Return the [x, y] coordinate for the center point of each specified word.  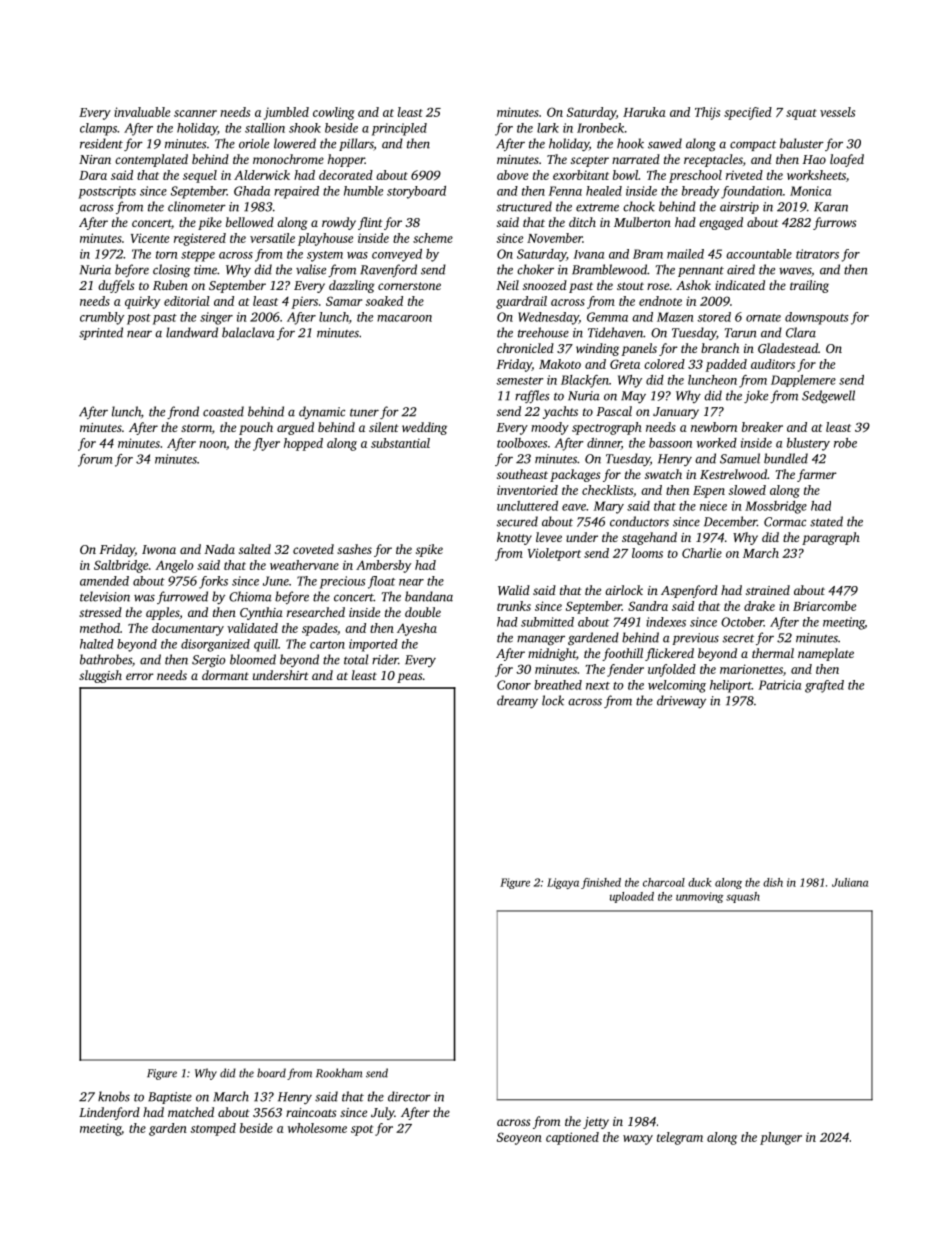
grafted [824, 686]
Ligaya [563, 883]
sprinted [101, 333]
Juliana [850, 882]
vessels [837, 112]
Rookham [339, 1073]
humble [363, 191]
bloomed [253, 659]
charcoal [664, 882]
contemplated [151, 160]
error [140, 676]
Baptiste [170, 1098]
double [423, 612]
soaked [384, 301]
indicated [740, 285]
